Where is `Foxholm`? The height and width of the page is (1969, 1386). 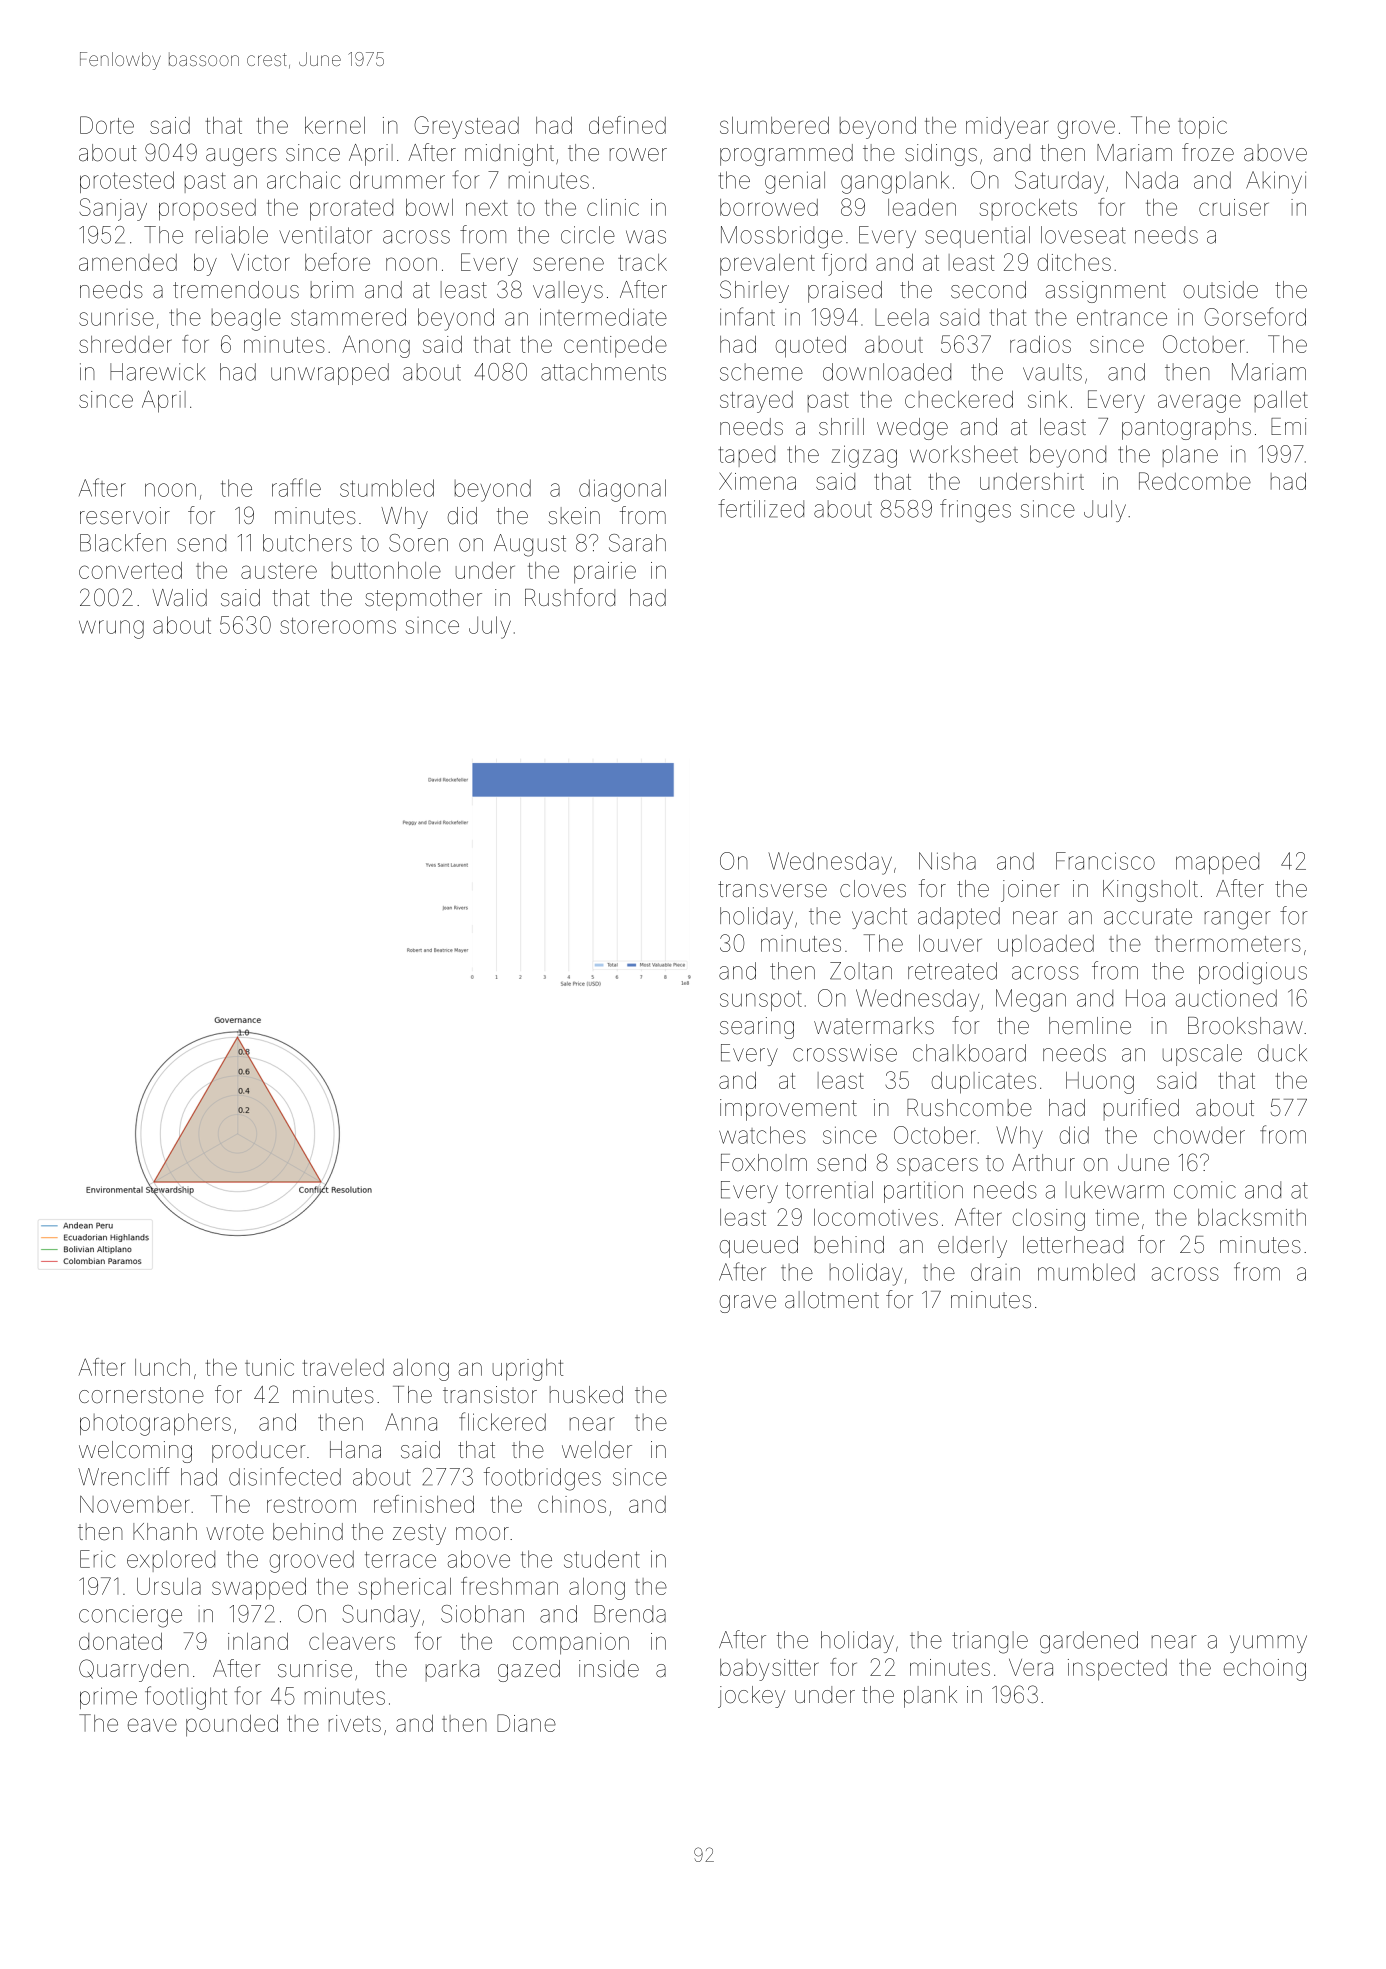 Foxholm is located at coordinates (764, 1163).
